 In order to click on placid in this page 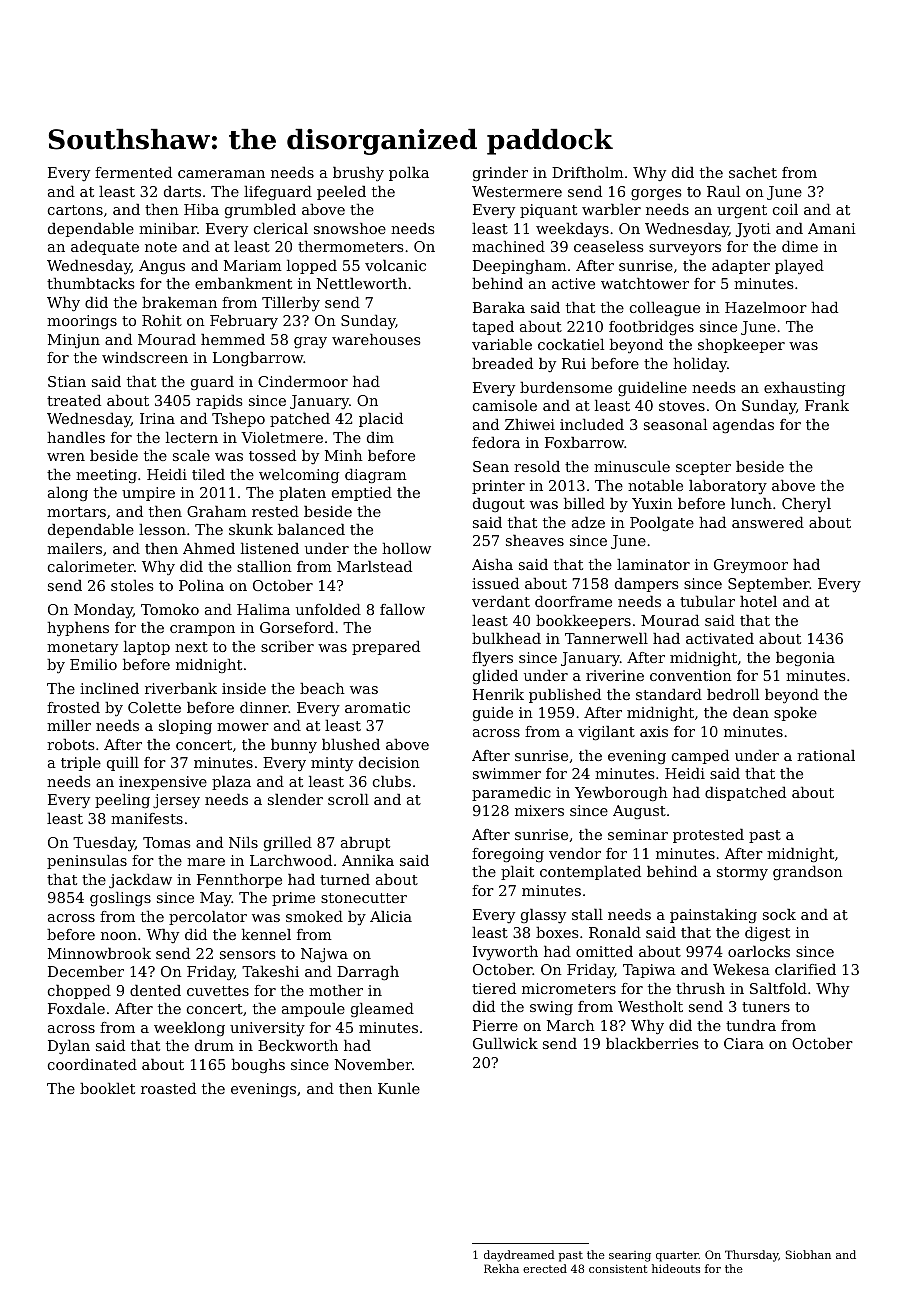, I will do `click(381, 420)`.
